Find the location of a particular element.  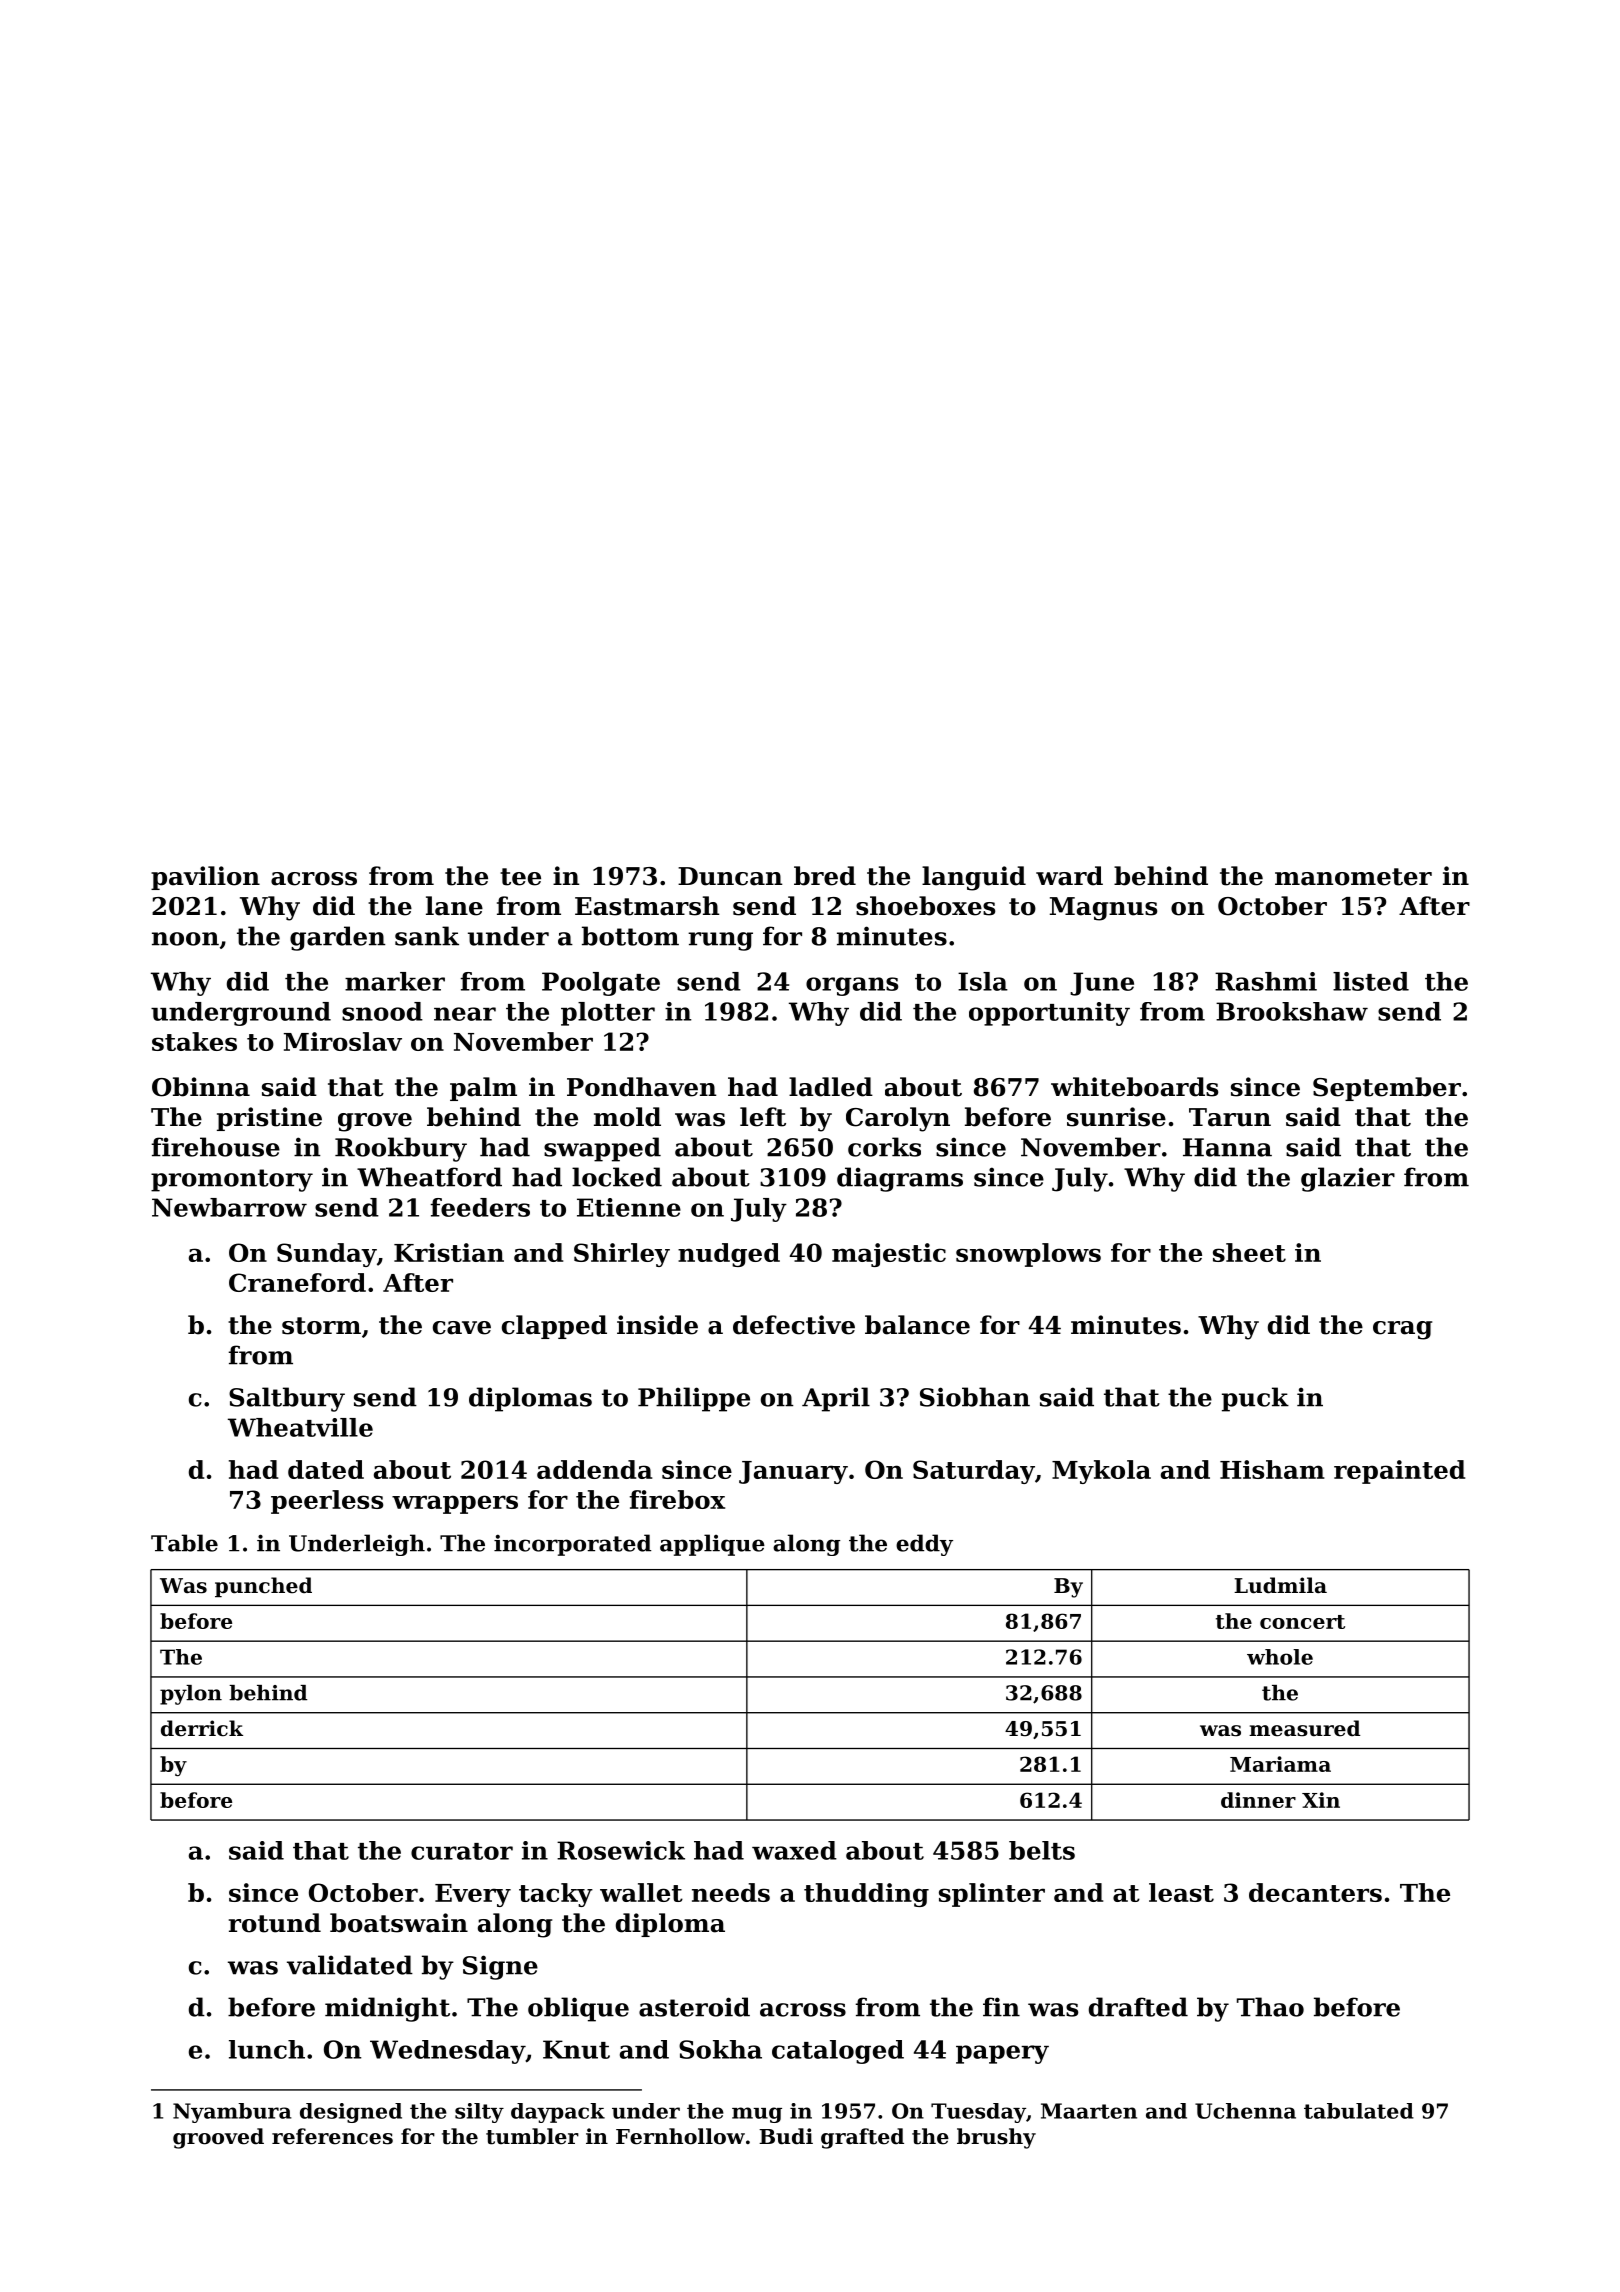

Nyambura is located at coordinates (232, 2113).
